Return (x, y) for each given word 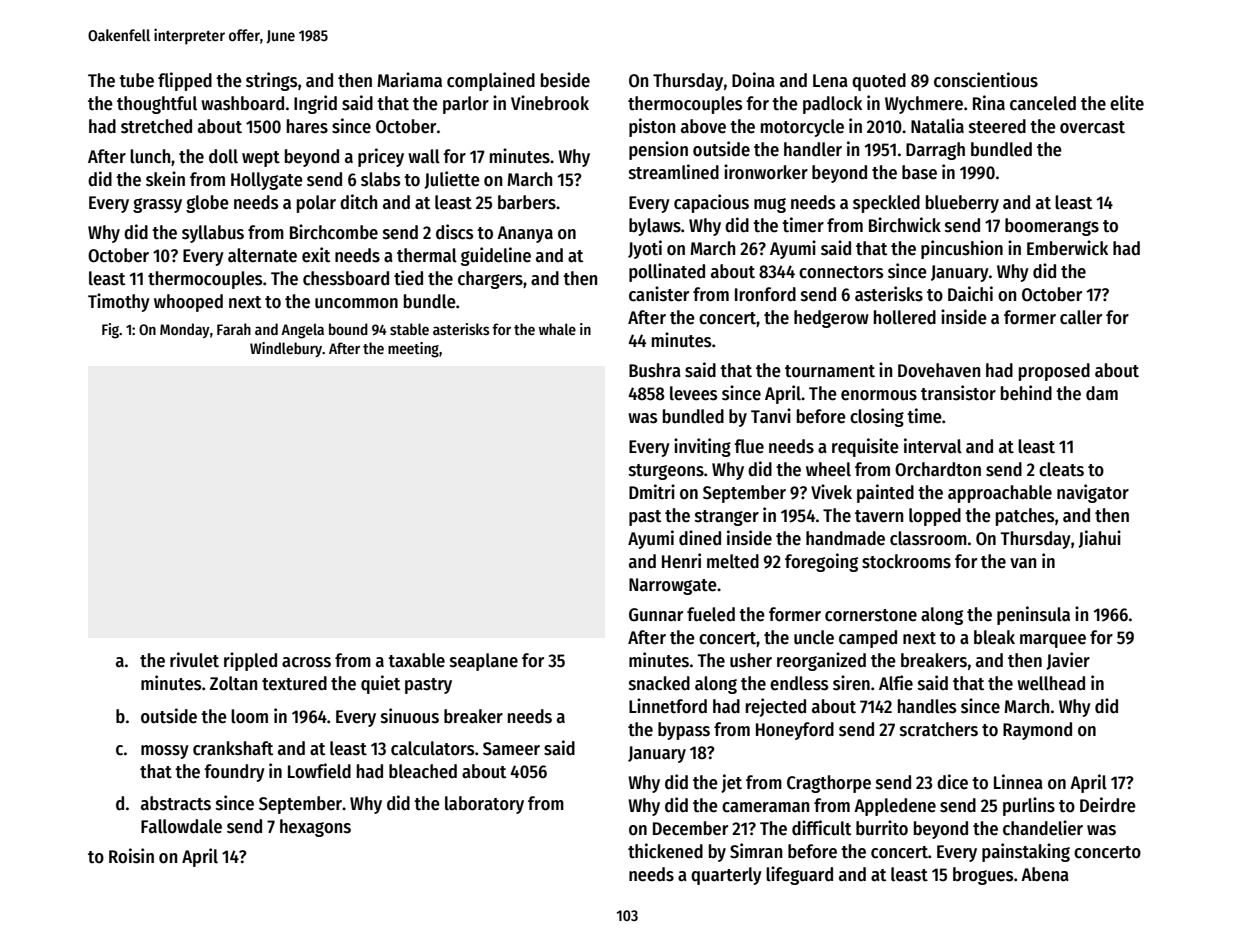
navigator (1093, 493)
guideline (496, 256)
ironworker (766, 172)
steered (997, 126)
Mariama (409, 80)
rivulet (194, 660)
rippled (250, 661)
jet (731, 783)
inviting (702, 447)
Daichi (970, 294)
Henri (681, 561)
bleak (994, 637)
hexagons (315, 828)
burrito (882, 828)
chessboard (346, 278)
